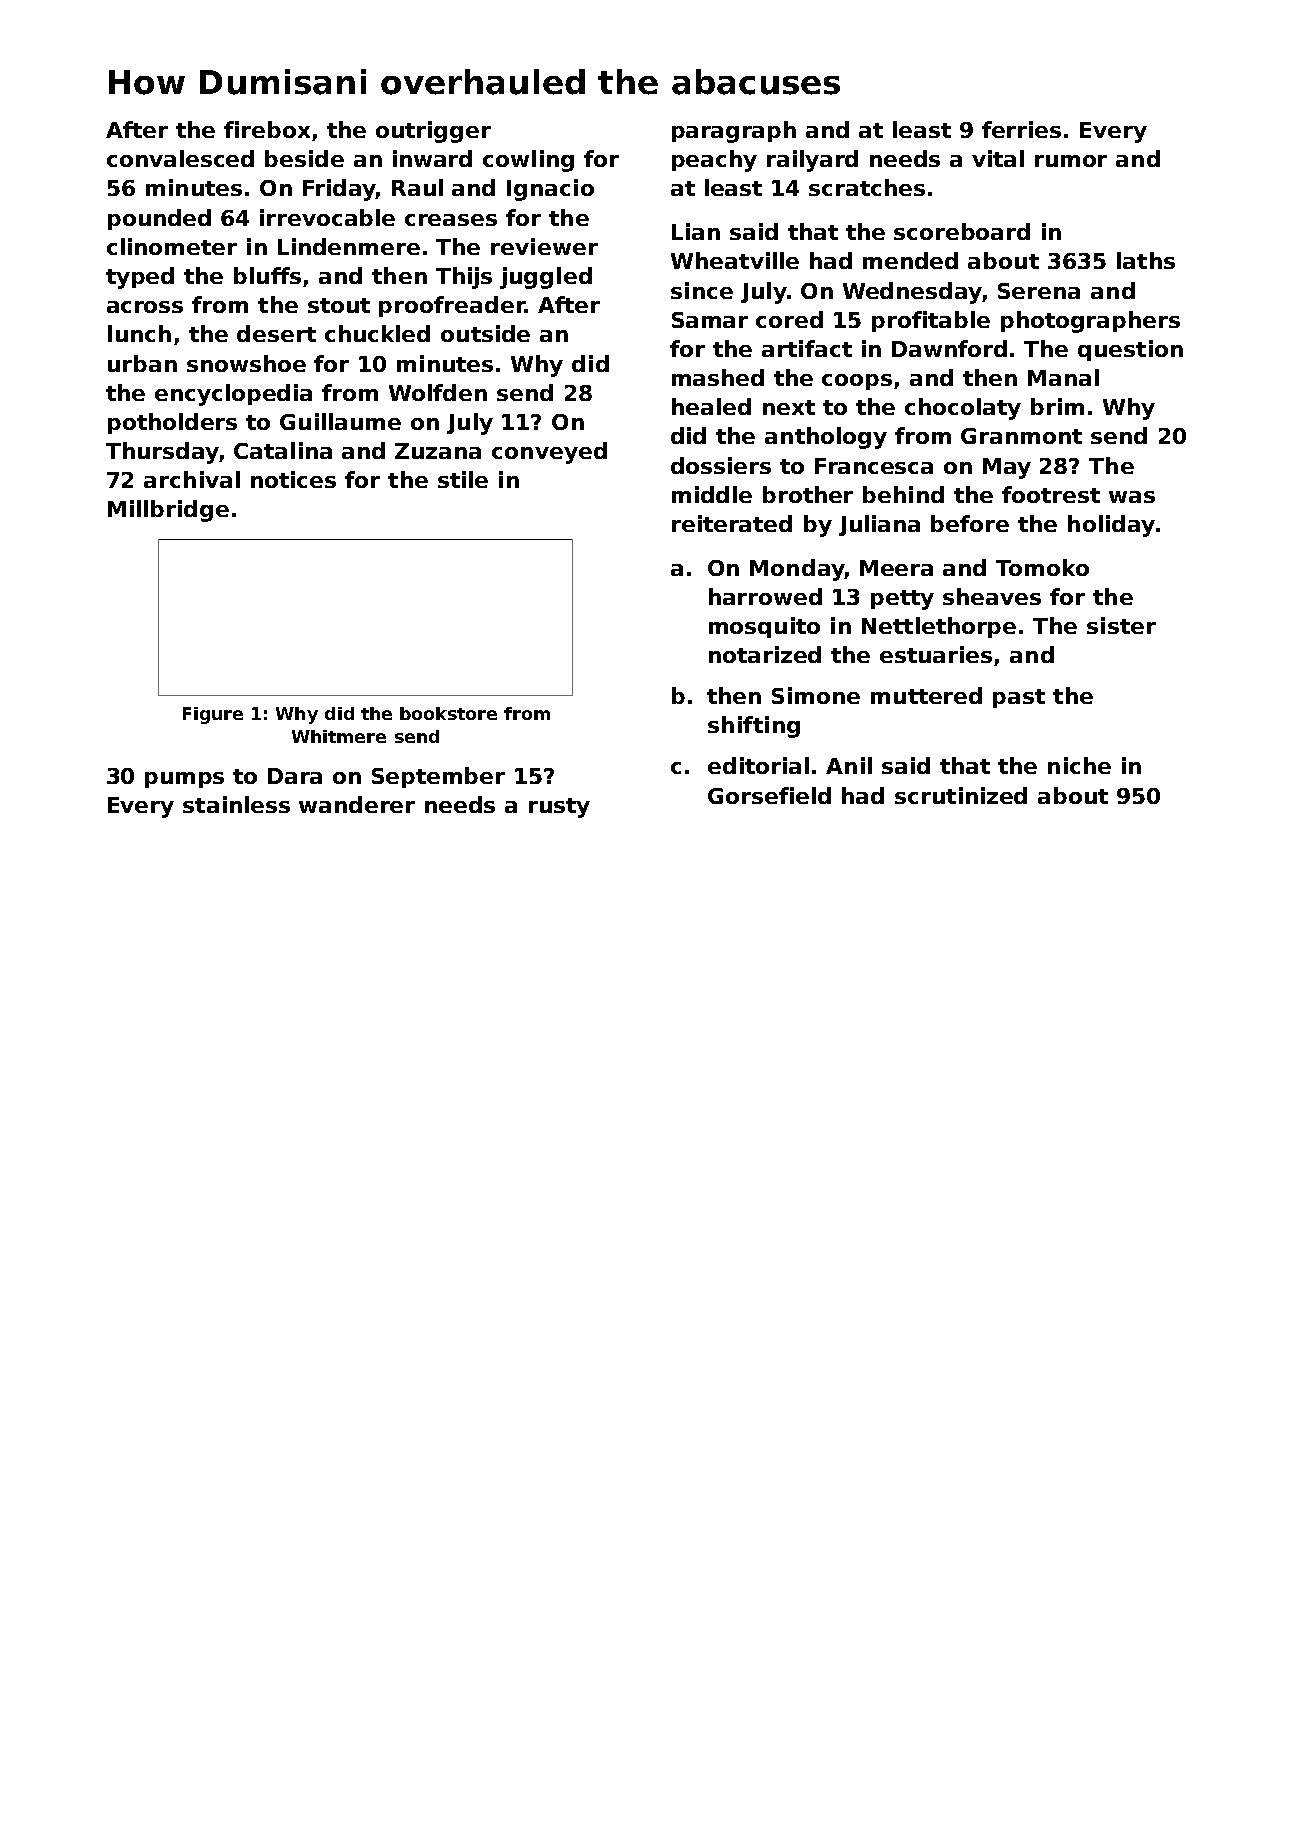 Image resolution: width=1296 pixels, height=1834 pixels. What do you see at coordinates (764, 627) in the screenshot?
I see `mosquito` at bounding box center [764, 627].
